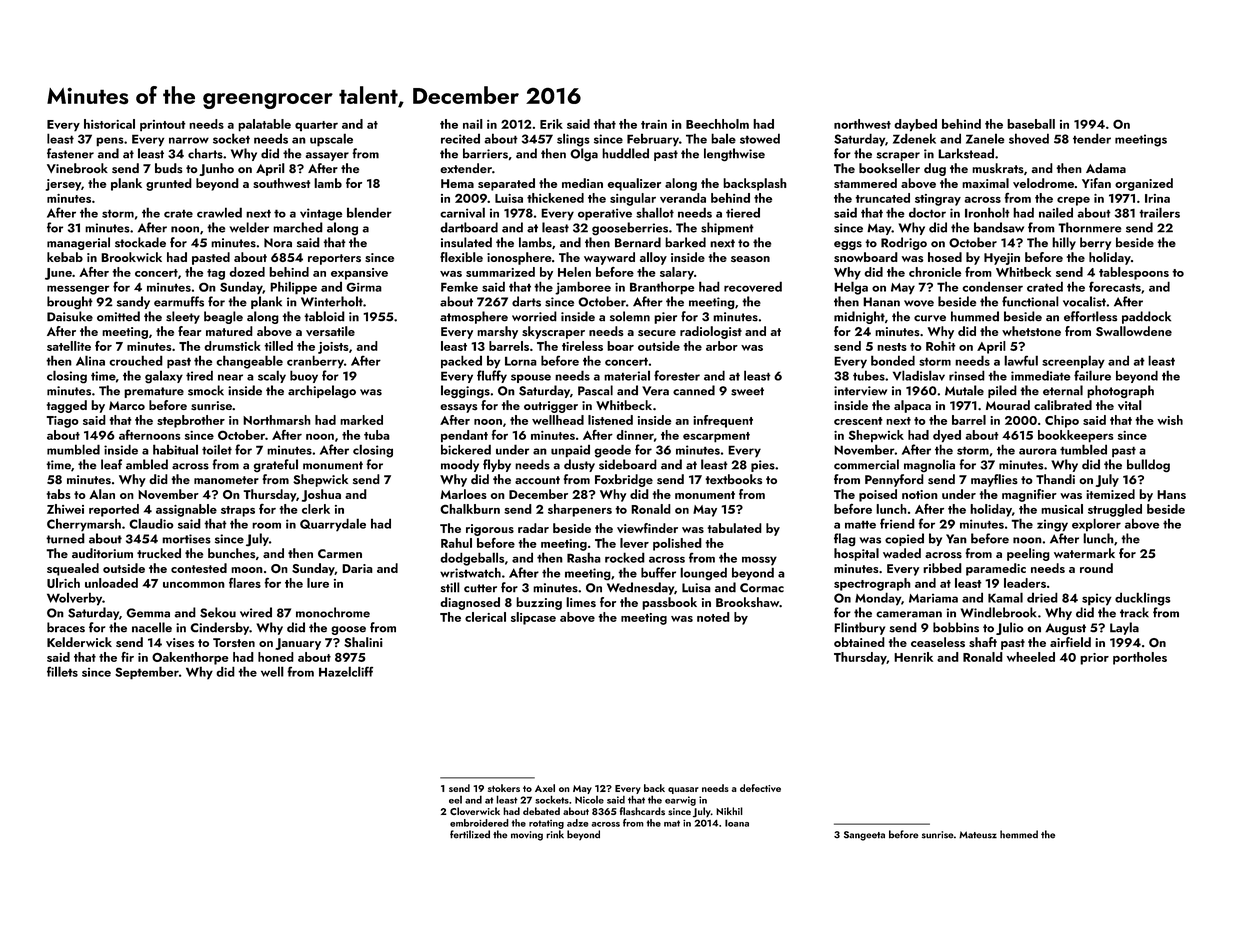 The width and height of the page is (1233, 952). What do you see at coordinates (929, 465) in the page?
I see `magnolia` at bounding box center [929, 465].
